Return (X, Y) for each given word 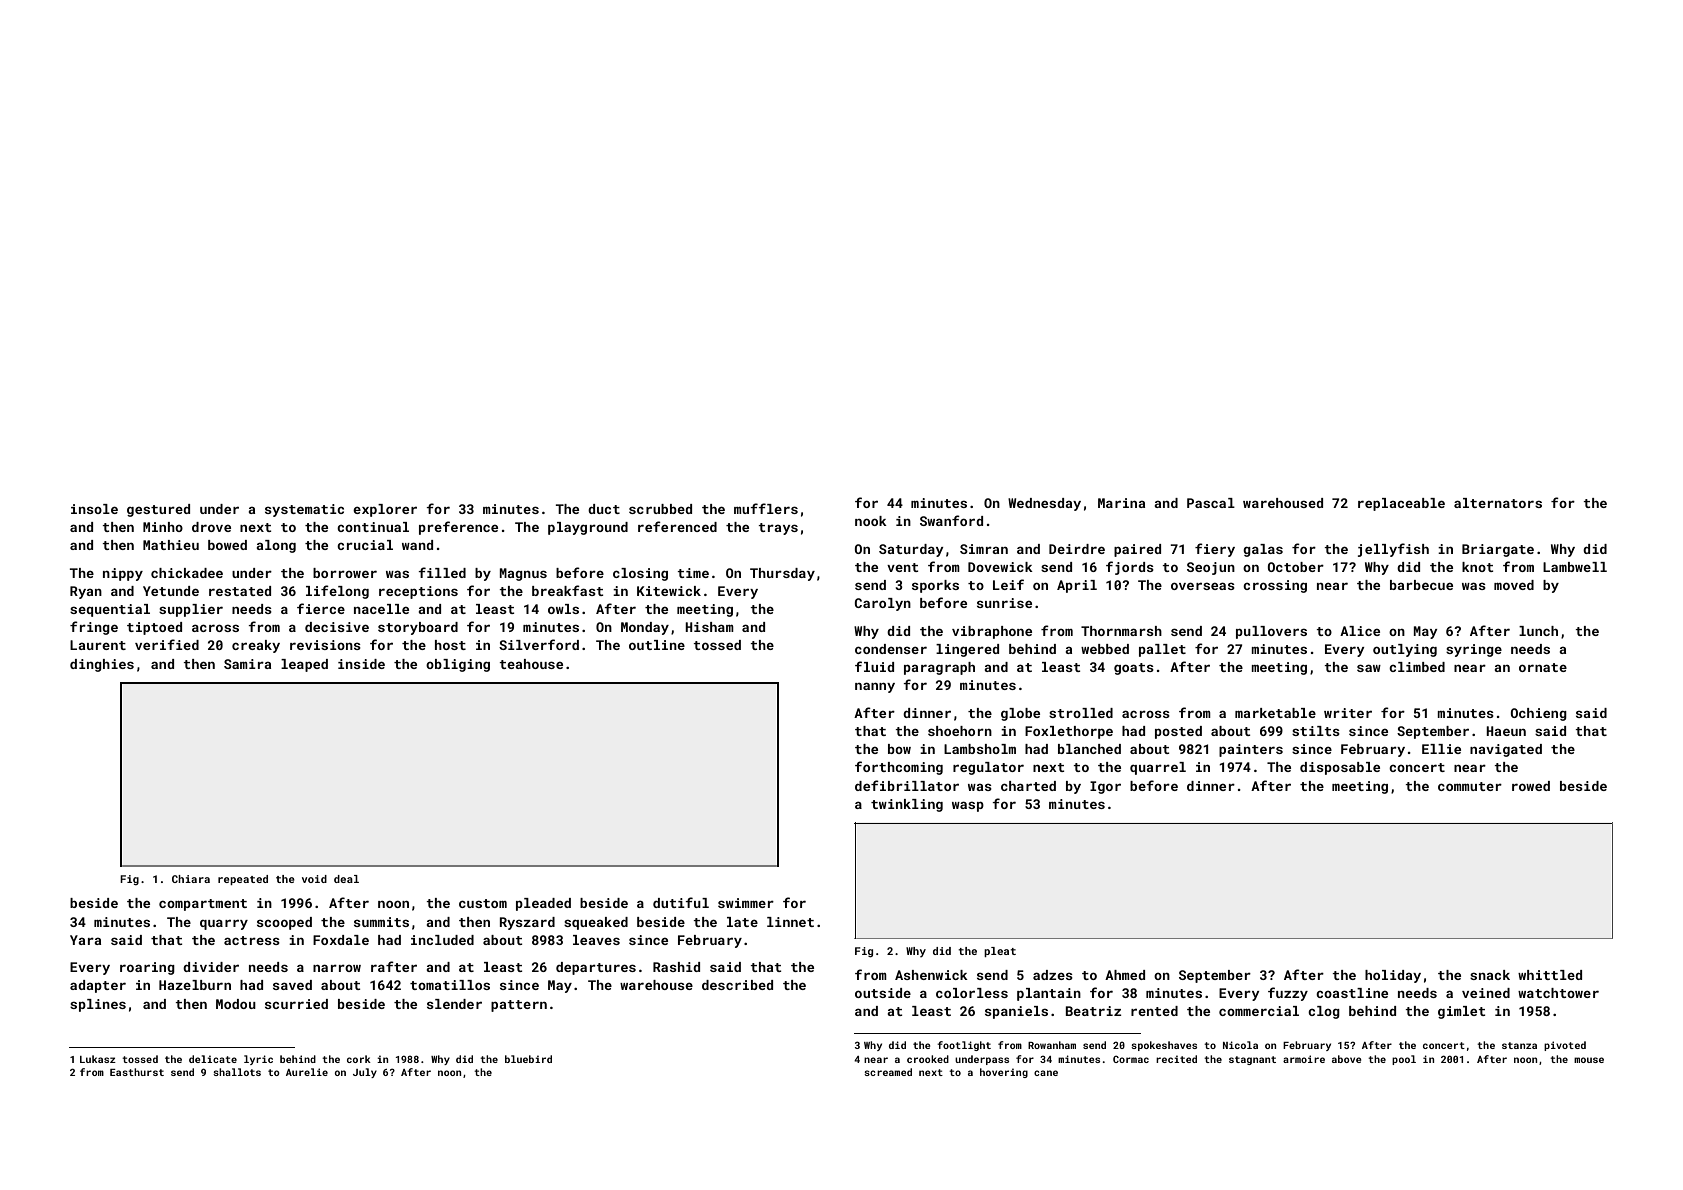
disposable (1340, 768)
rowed (1531, 786)
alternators (1498, 503)
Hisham (709, 627)
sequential (110, 610)
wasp (968, 806)
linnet (790, 922)
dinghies (102, 665)
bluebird (528, 1059)
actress (252, 940)
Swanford (951, 520)
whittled (1550, 975)
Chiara (191, 879)
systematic (304, 510)
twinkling (907, 805)
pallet (1162, 650)
